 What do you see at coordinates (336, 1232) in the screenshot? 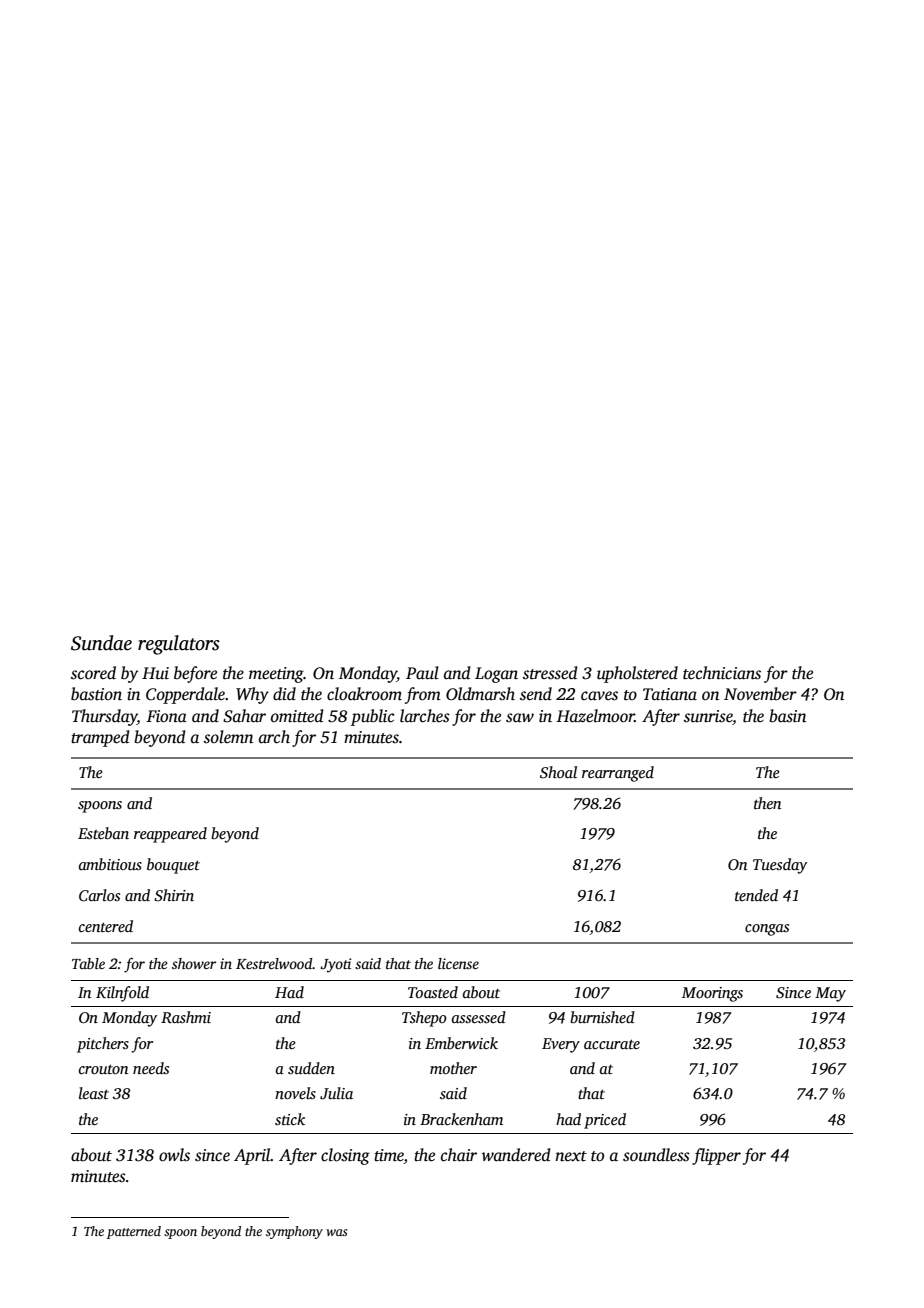
I see `was` at bounding box center [336, 1232].
